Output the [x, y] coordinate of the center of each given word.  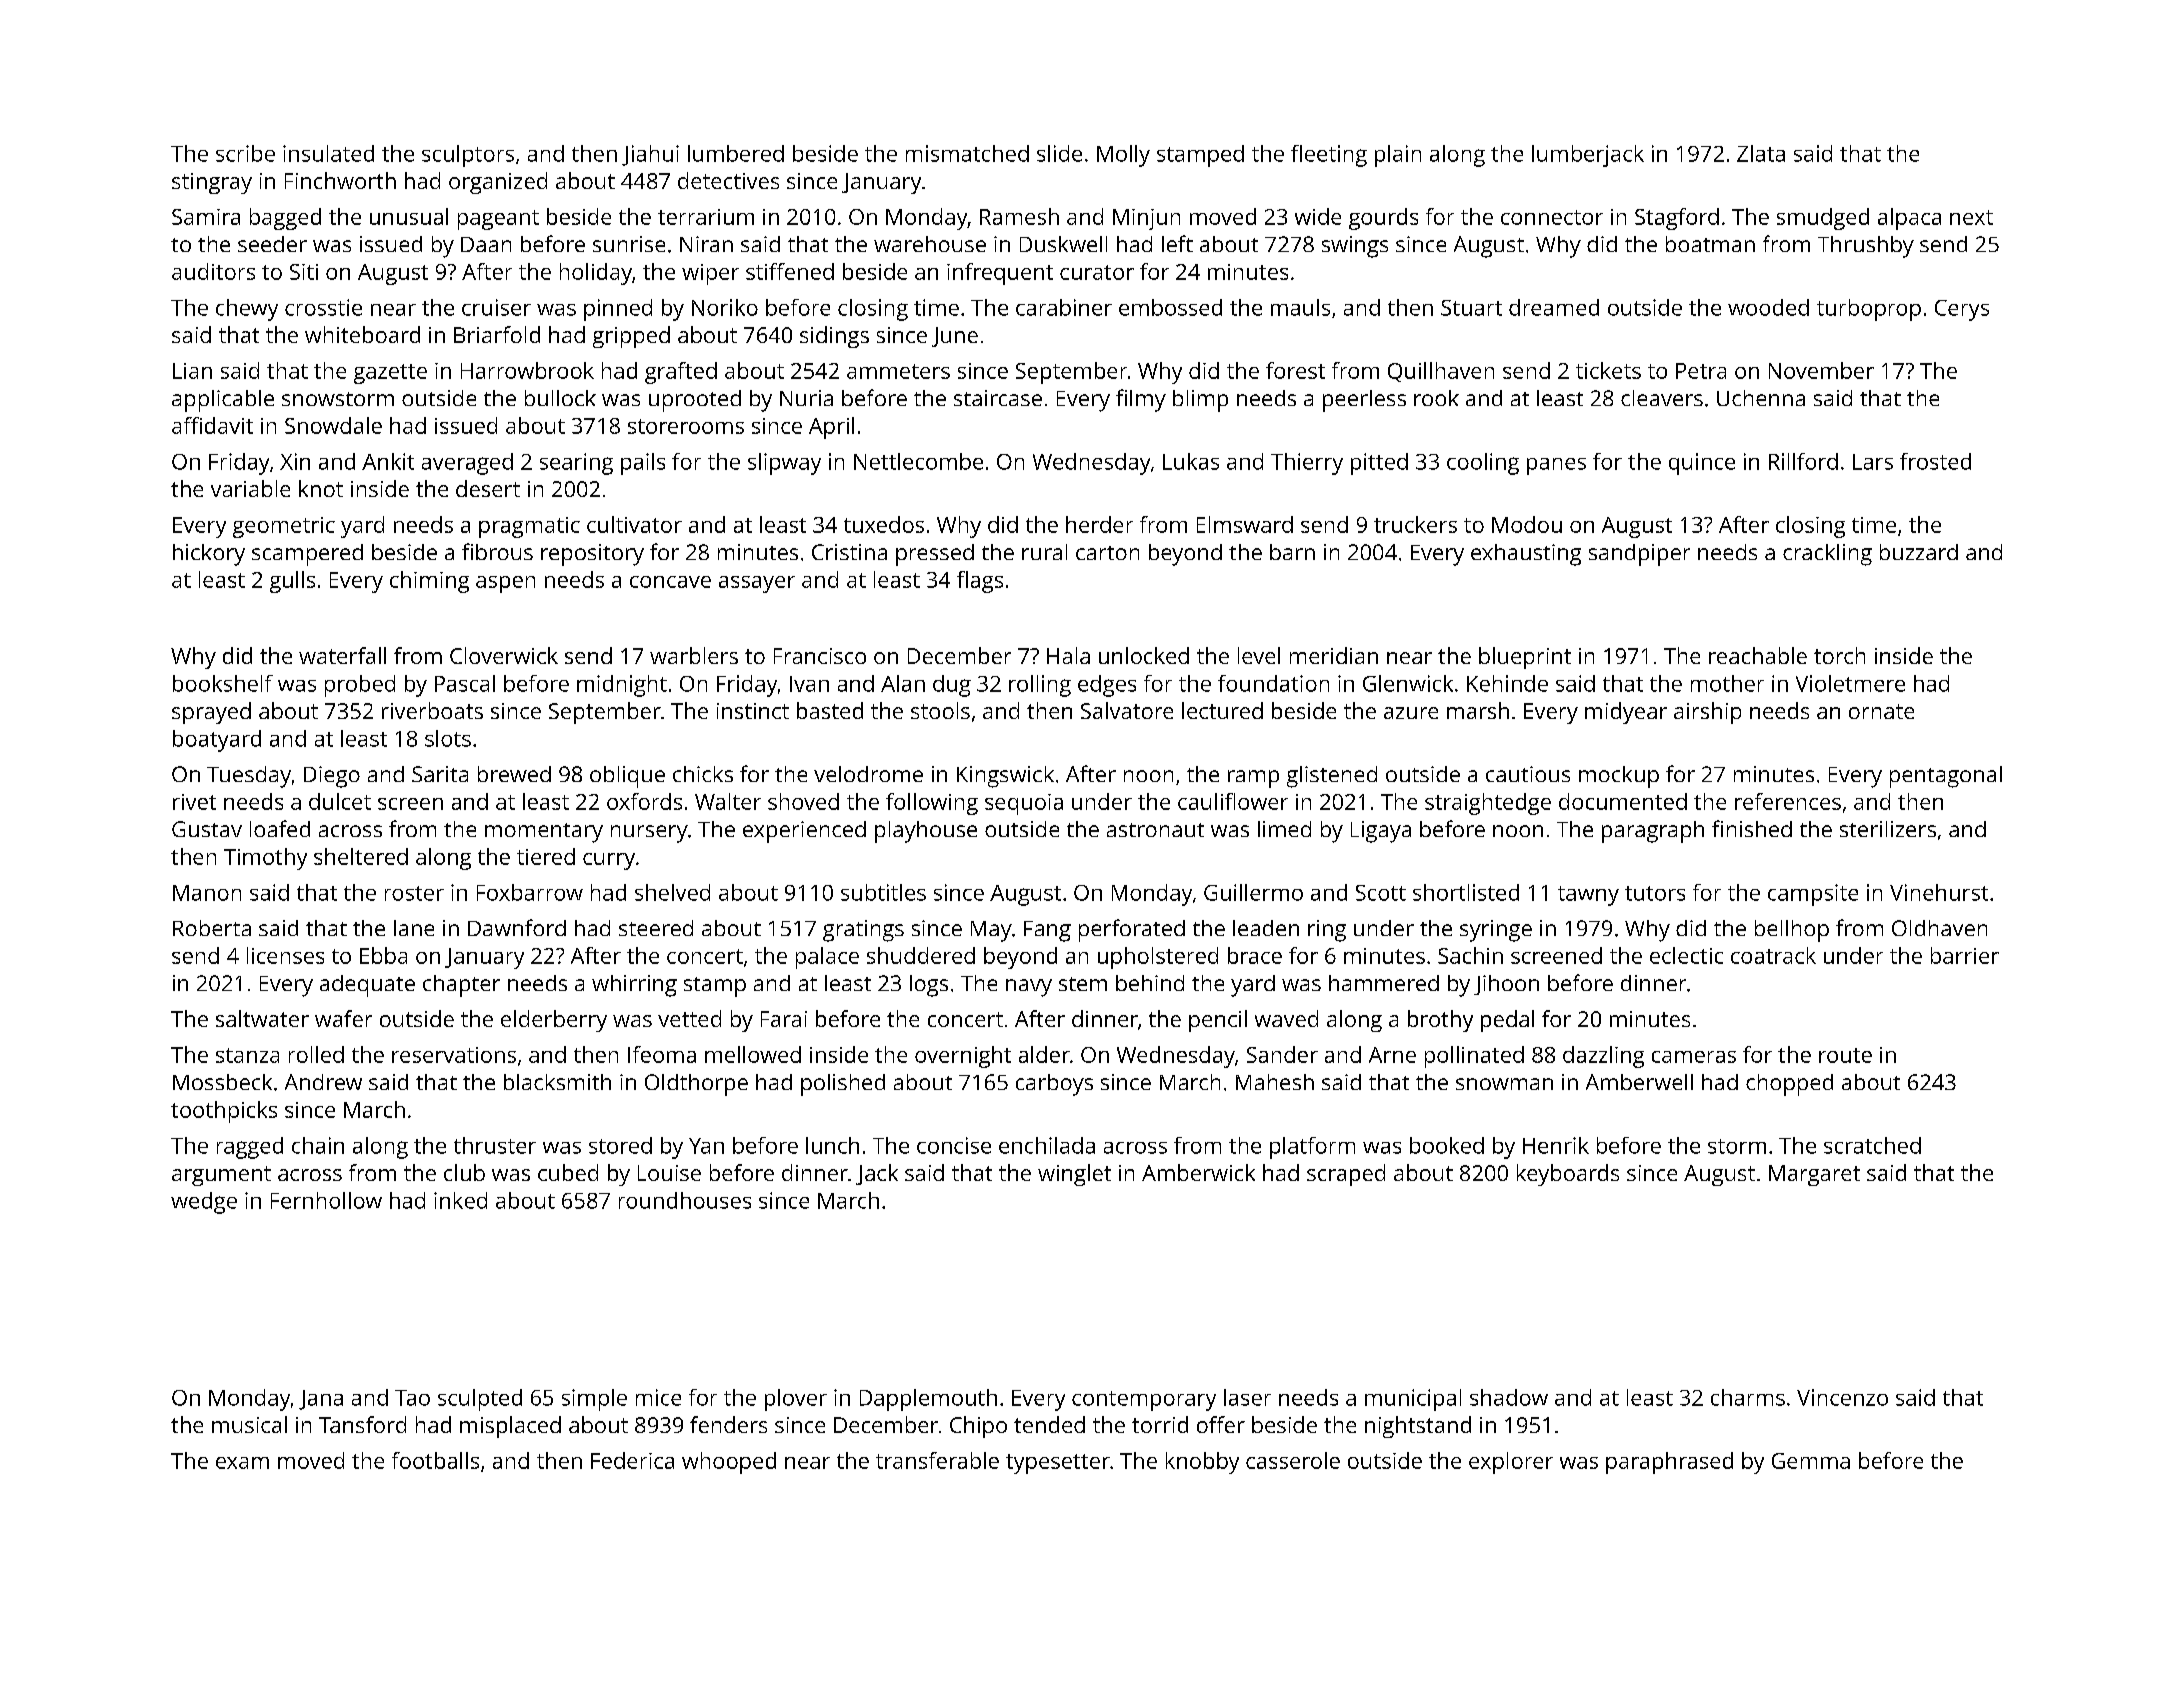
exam [242, 1463]
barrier [1965, 955]
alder [1044, 1054]
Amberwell [1639, 1082]
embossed [1170, 307]
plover [796, 1400]
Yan [706, 1146]
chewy [247, 310]
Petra [1701, 371]
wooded [1768, 307]
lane [414, 928]
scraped [1346, 1175]
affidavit [212, 425]
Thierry [1307, 464]
